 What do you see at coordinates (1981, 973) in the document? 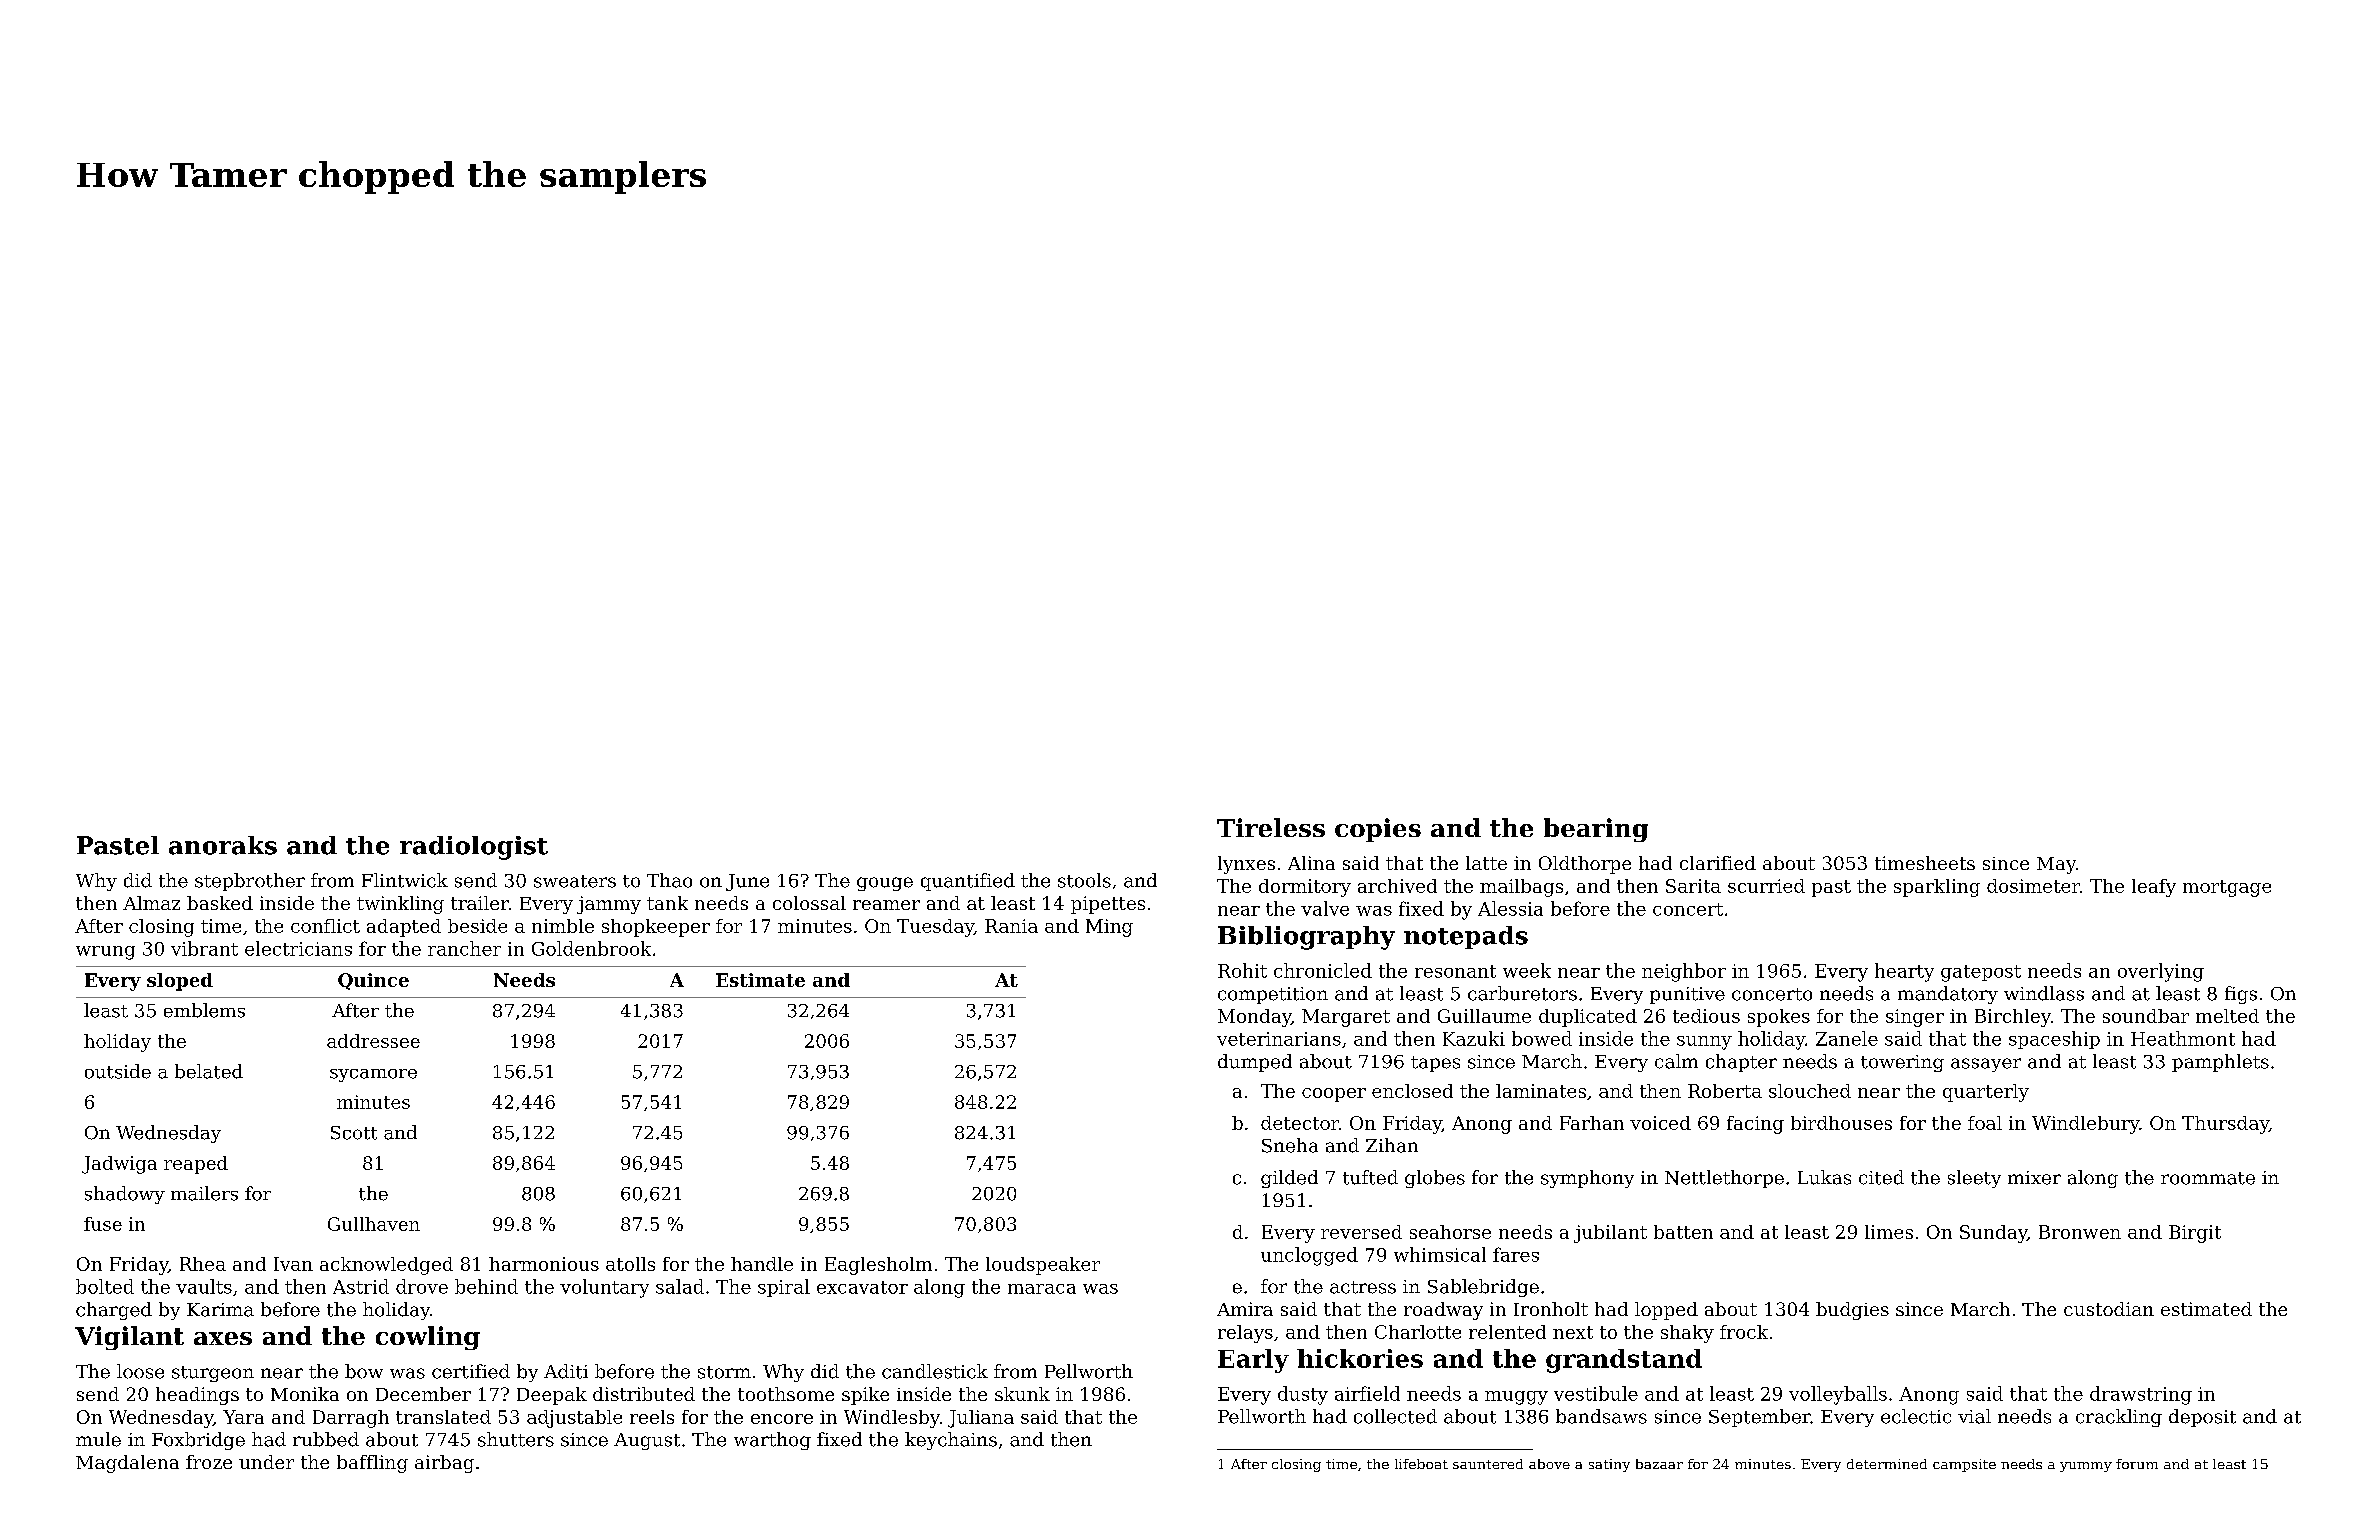
I see `gatepost` at bounding box center [1981, 973].
